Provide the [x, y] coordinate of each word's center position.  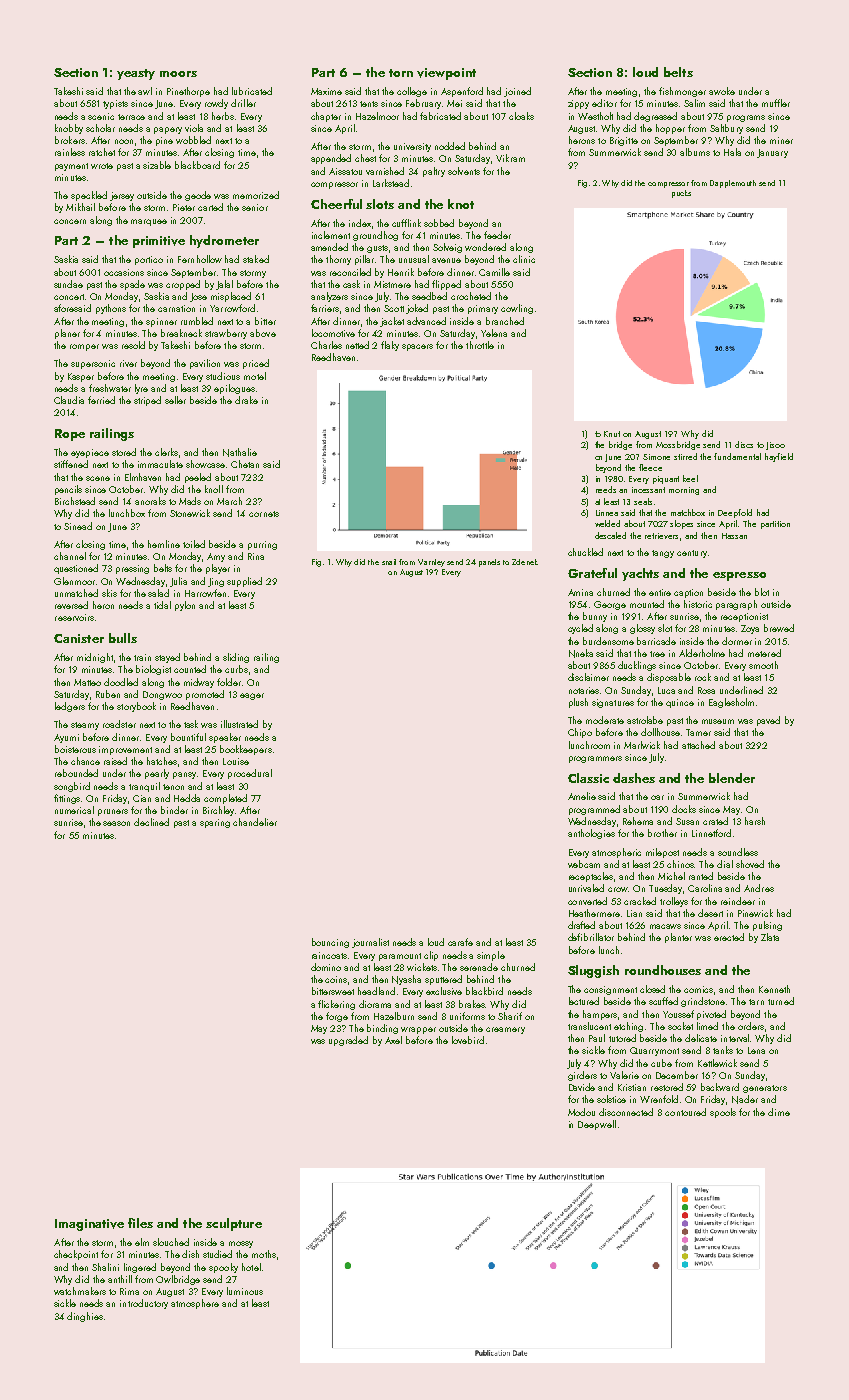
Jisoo [775, 446]
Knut [612, 434]
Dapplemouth [733, 184]
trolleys [674, 902]
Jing [216, 582]
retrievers [661, 536]
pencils [68, 490]
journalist [370, 943]
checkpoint [76, 1255]
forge [337, 1017]
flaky [390, 346]
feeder [497, 235]
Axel [393, 1040]
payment [71, 167]
